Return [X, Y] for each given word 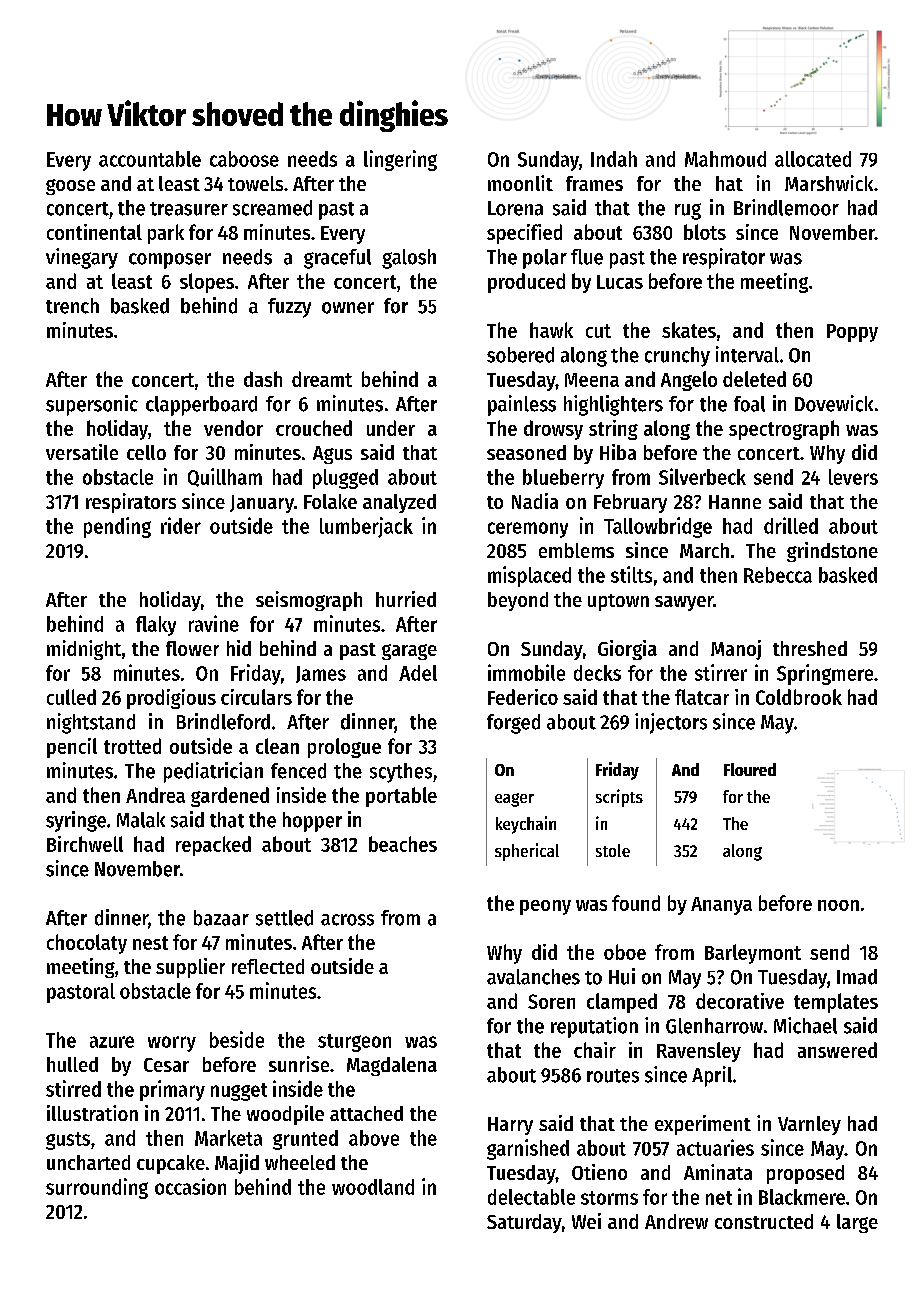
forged [513, 724]
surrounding [97, 1188]
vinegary [82, 258]
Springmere [825, 674]
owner [348, 308]
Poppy [852, 333]
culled [71, 697]
